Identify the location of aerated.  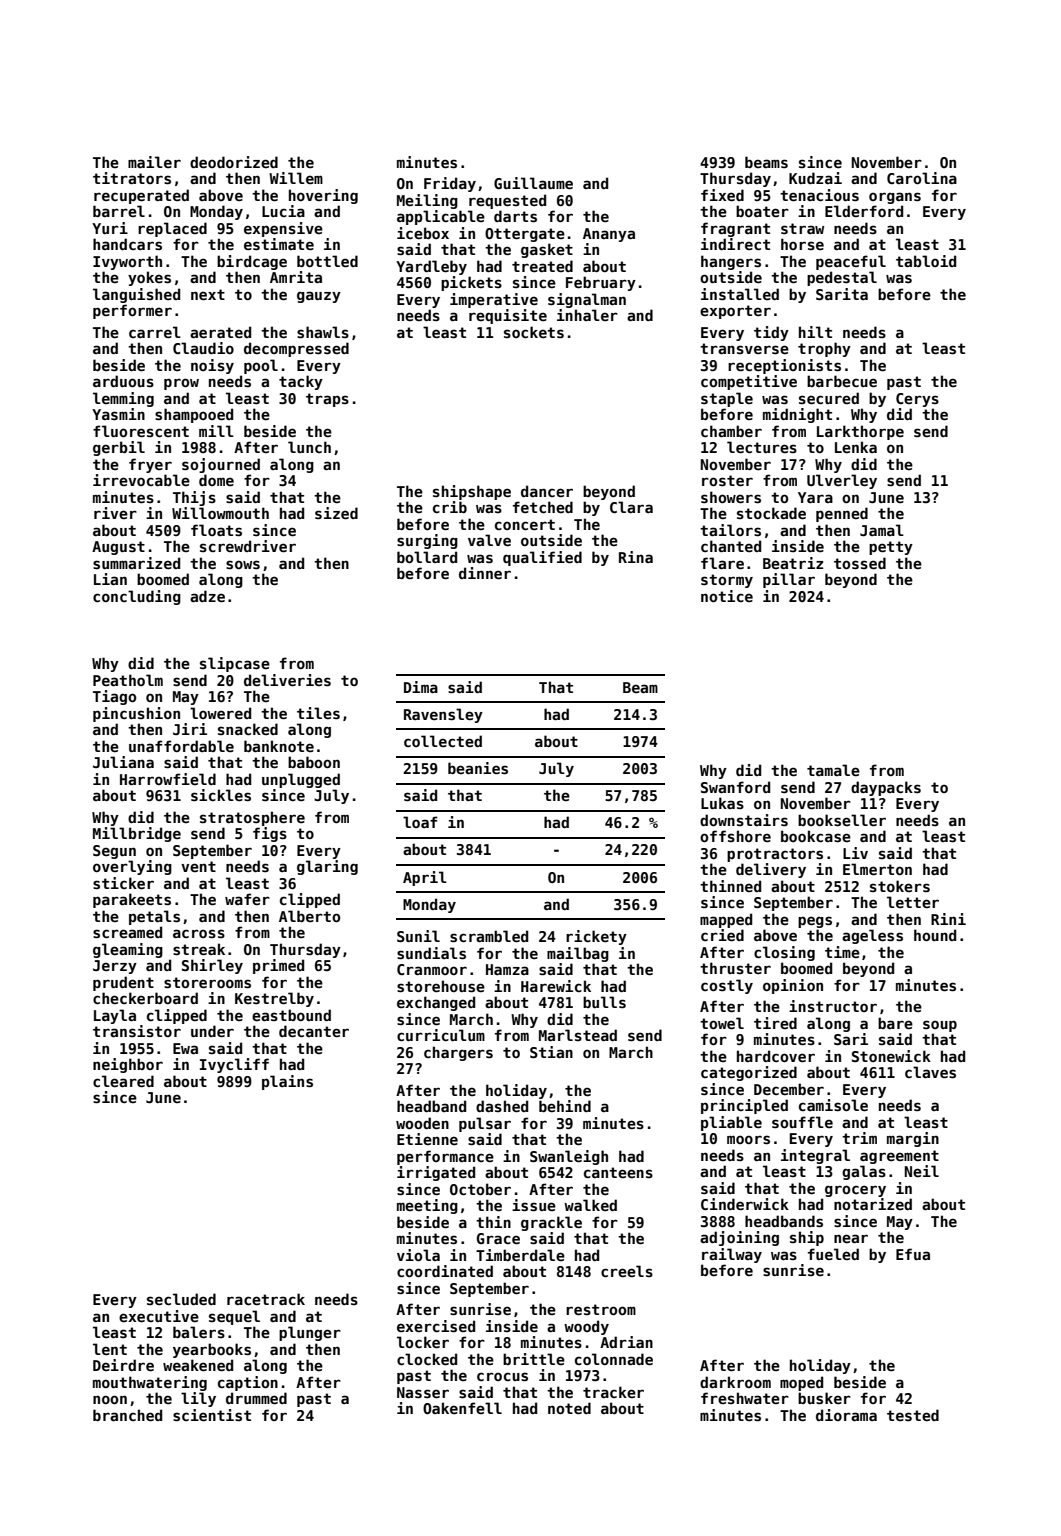
(220, 332).
